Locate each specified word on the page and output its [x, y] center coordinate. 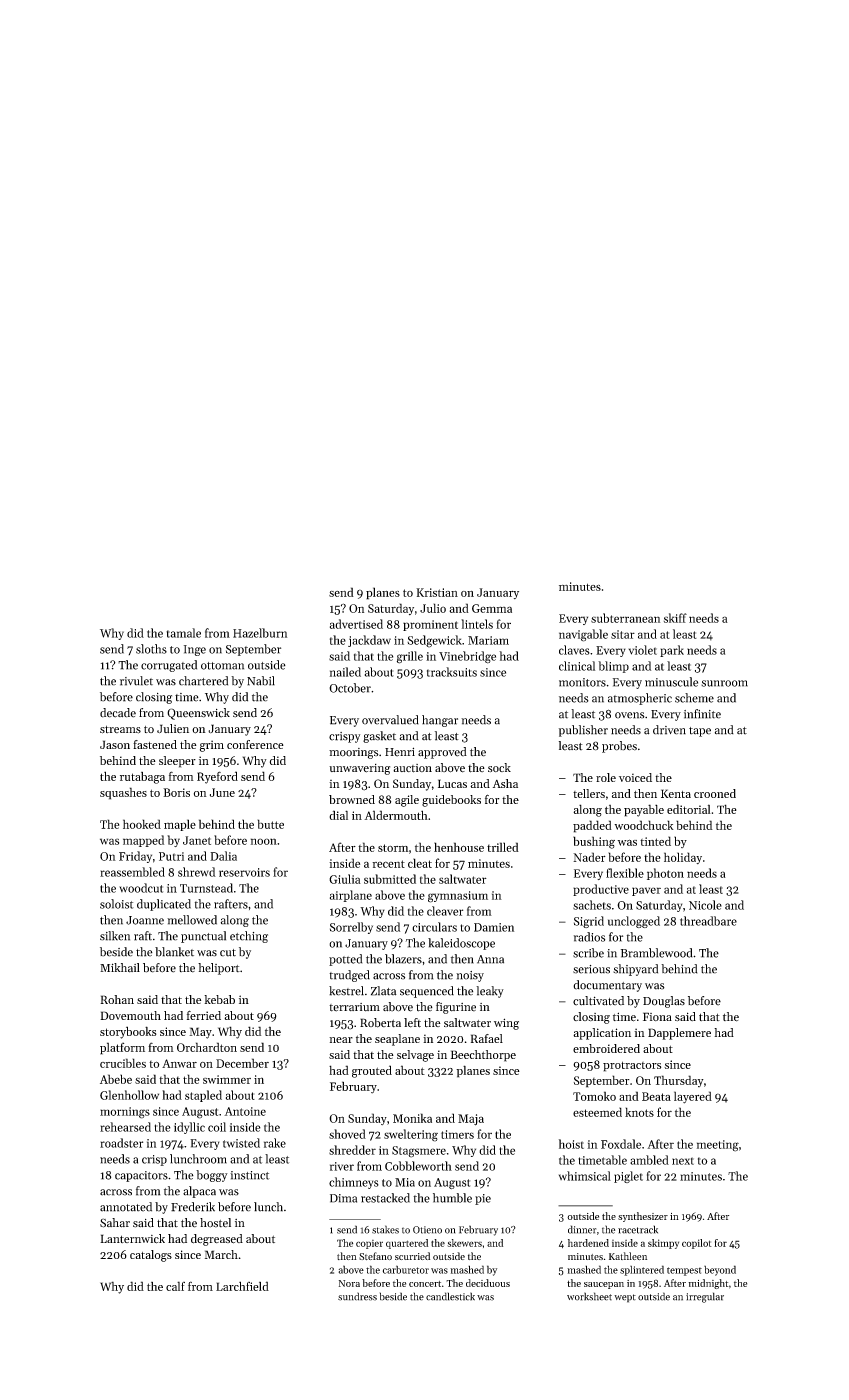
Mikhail [120, 968]
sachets [592, 905]
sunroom [724, 683]
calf [175, 1286]
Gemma [492, 608]
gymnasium [458, 897]
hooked [142, 824]
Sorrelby [351, 928]
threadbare [708, 921]
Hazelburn [260, 633]
